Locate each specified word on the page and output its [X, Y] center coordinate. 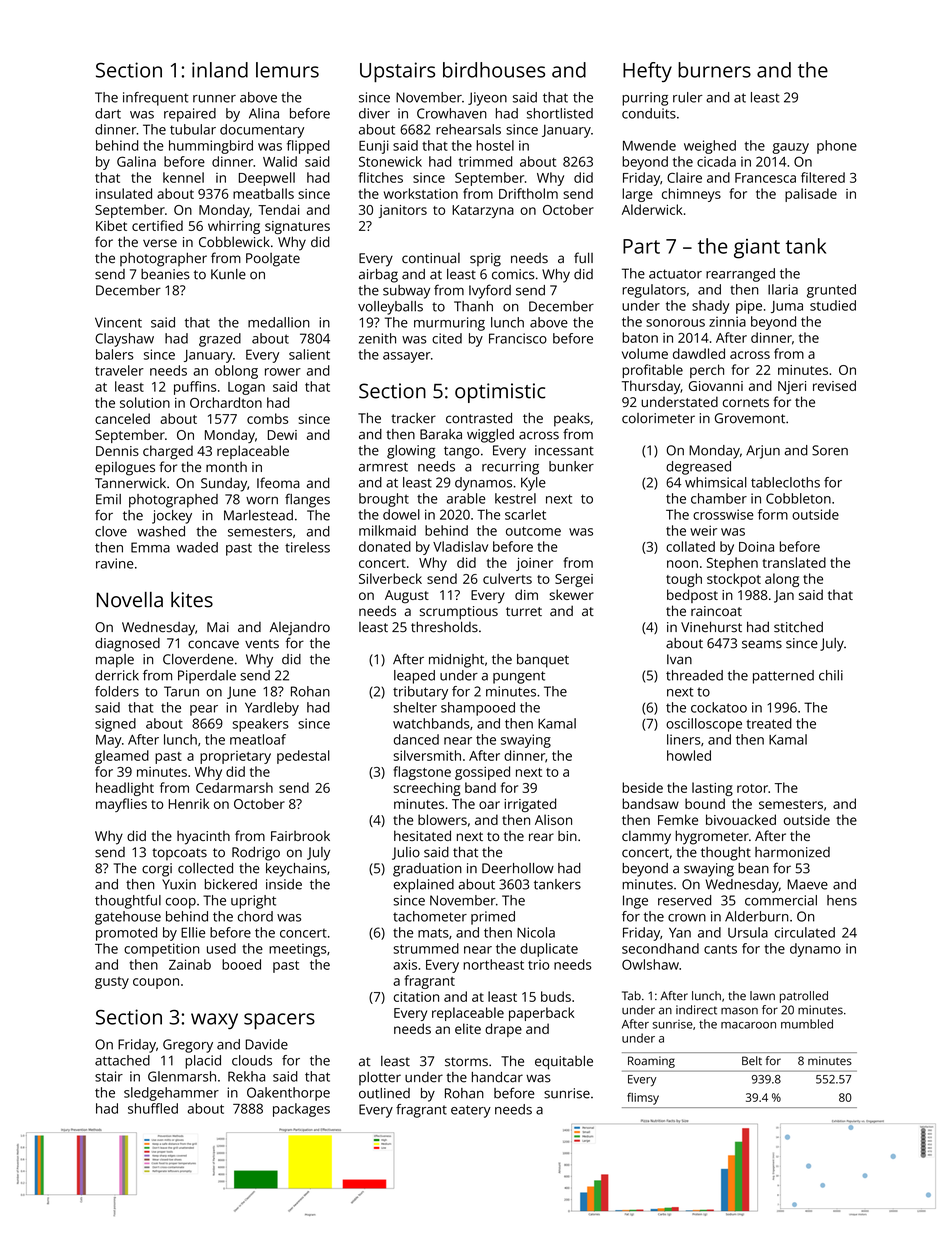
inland [220, 70]
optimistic [500, 393]
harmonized [792, 852]
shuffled [153, 1108]
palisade [811, 195]
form [773, 514]
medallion [279, 322]
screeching [427, 789]
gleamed [122, 757]
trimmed [485, 161]
